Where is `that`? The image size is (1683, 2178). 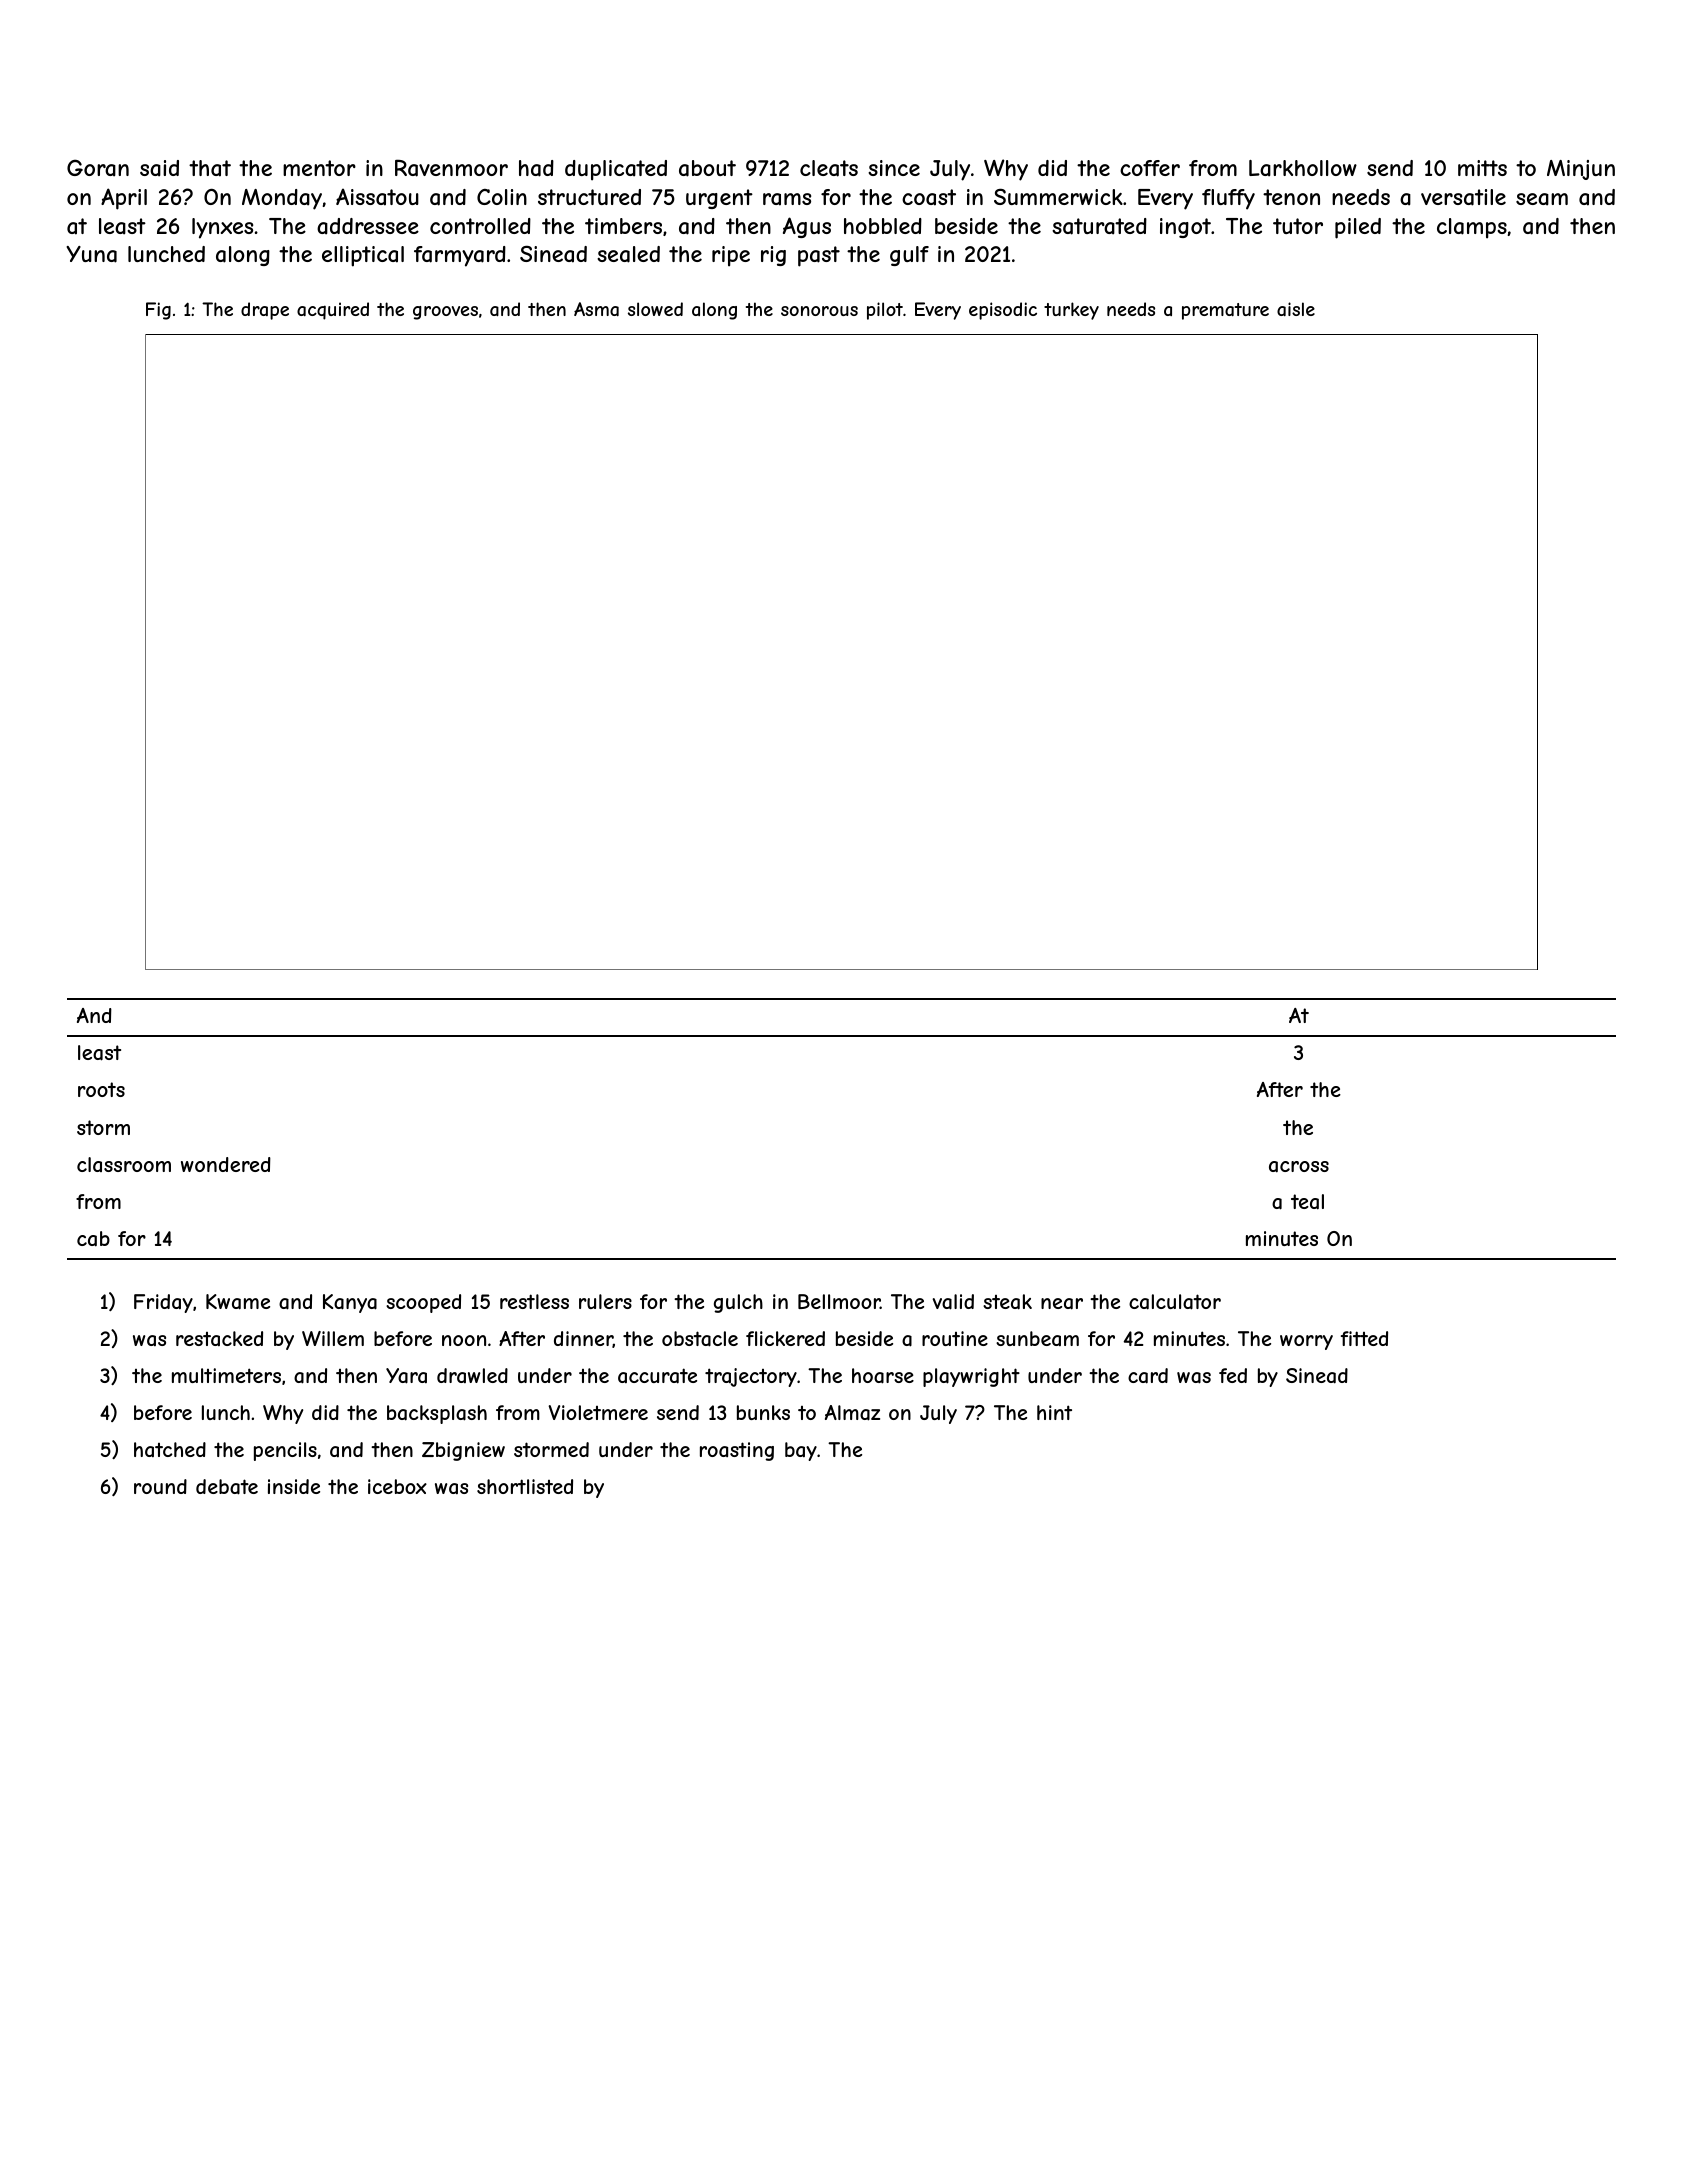 that is located at coordinates (210, 168).
